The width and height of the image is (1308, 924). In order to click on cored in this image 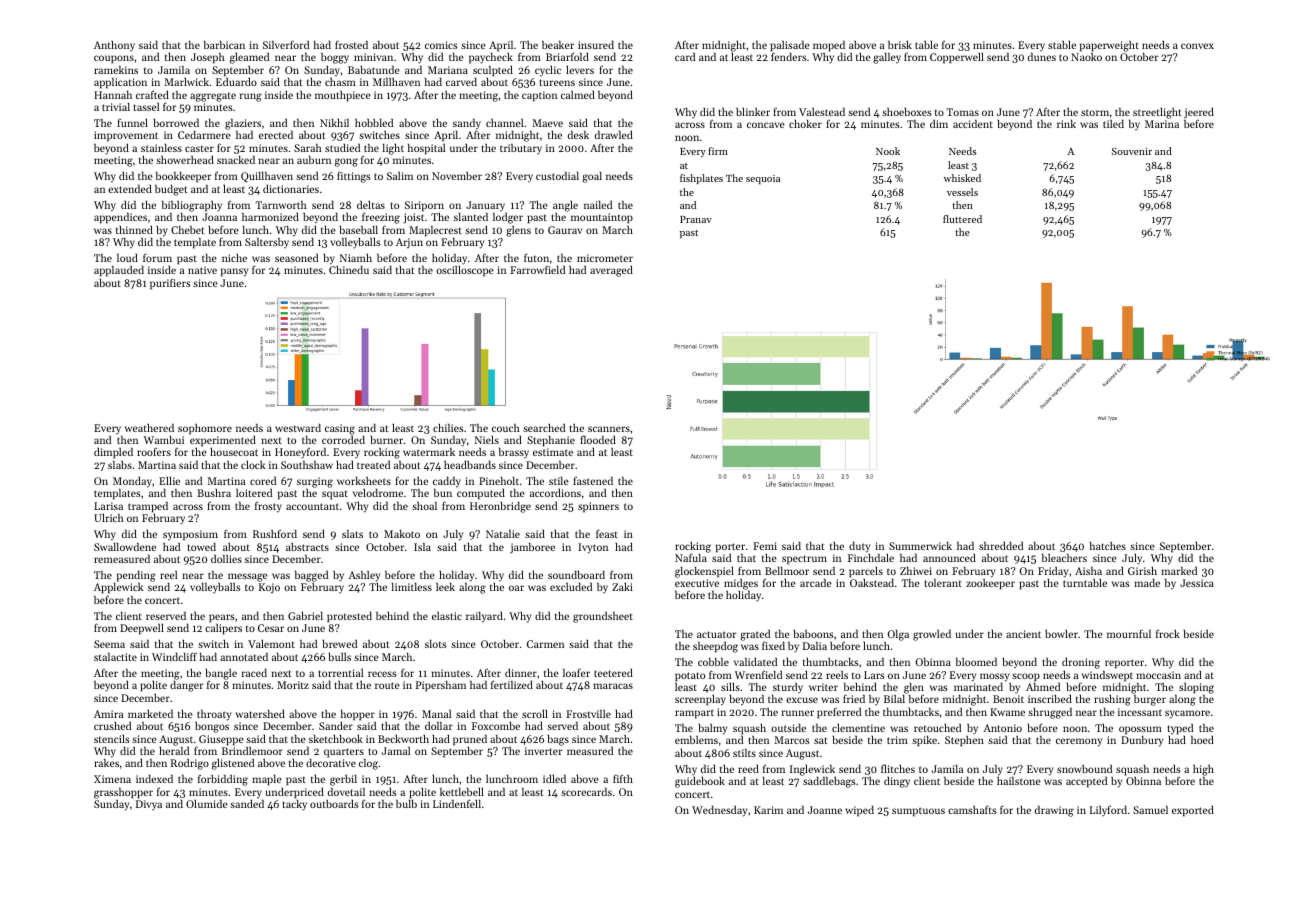, I will do `click(263, 481)`.
